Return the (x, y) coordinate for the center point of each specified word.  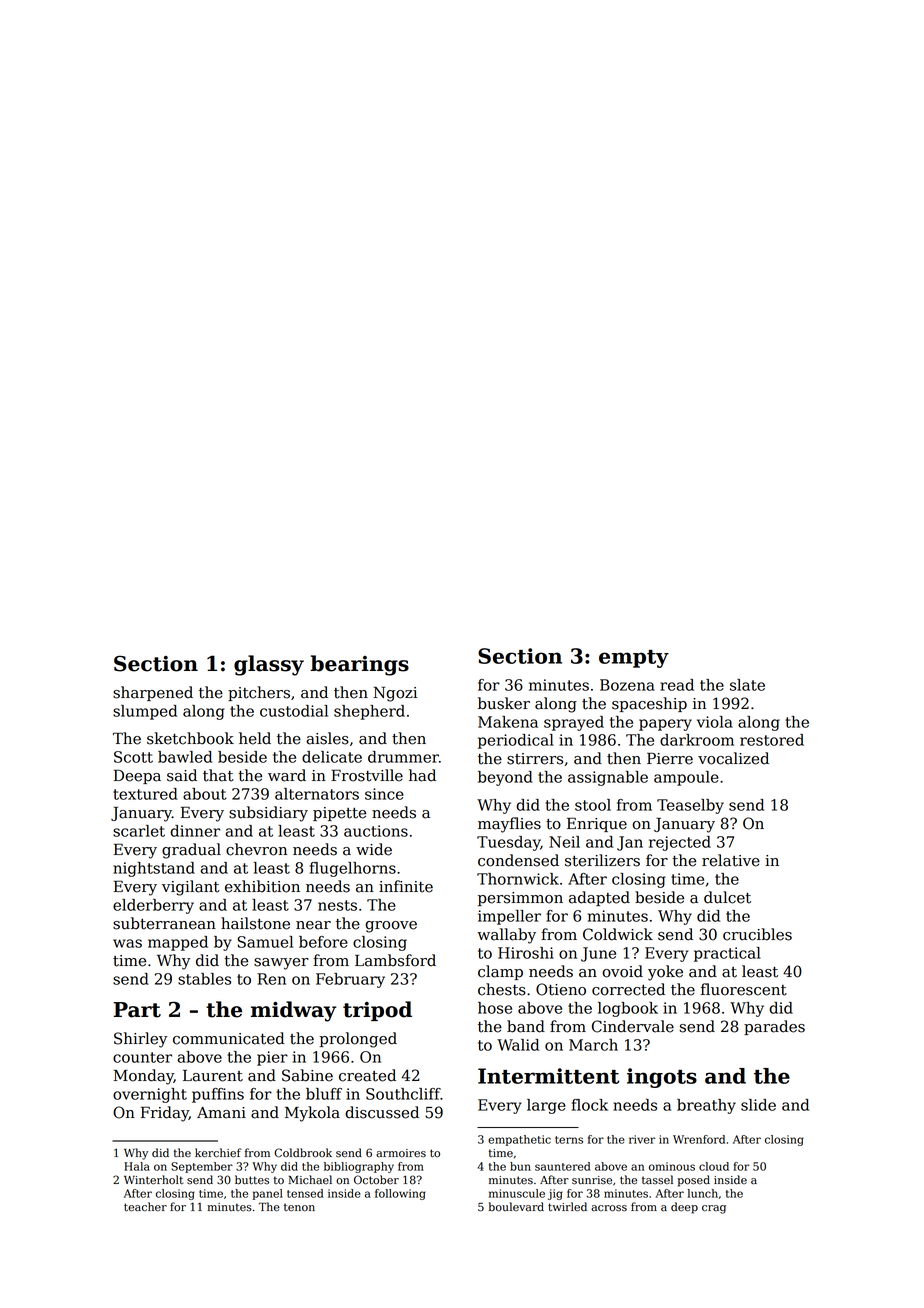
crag (714, 1209)
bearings (360, 665)
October (376, 1180)
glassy (269, 665)
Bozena (627, 685)
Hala (137, 1166)
